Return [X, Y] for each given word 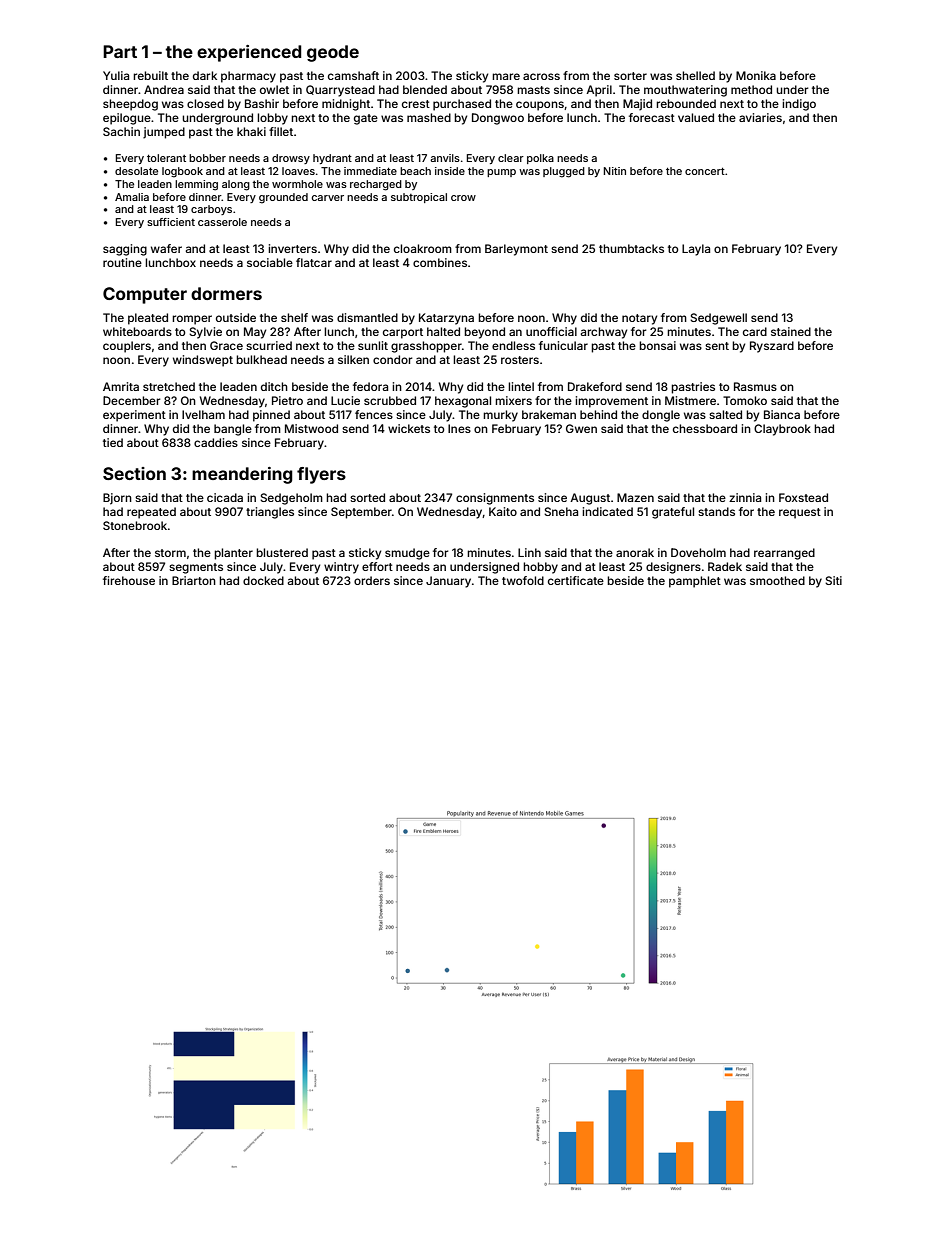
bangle [233, 430]
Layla [696, 250]
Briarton [194, 580]
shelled [695, 75]
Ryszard [772, 347]
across [541, 76]
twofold [523, 580]
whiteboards [137, 331]
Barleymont [516, 250]
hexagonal [463, 402]
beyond [484, 333]
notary [639, 319]
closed [205, 103]
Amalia [132, 197]
